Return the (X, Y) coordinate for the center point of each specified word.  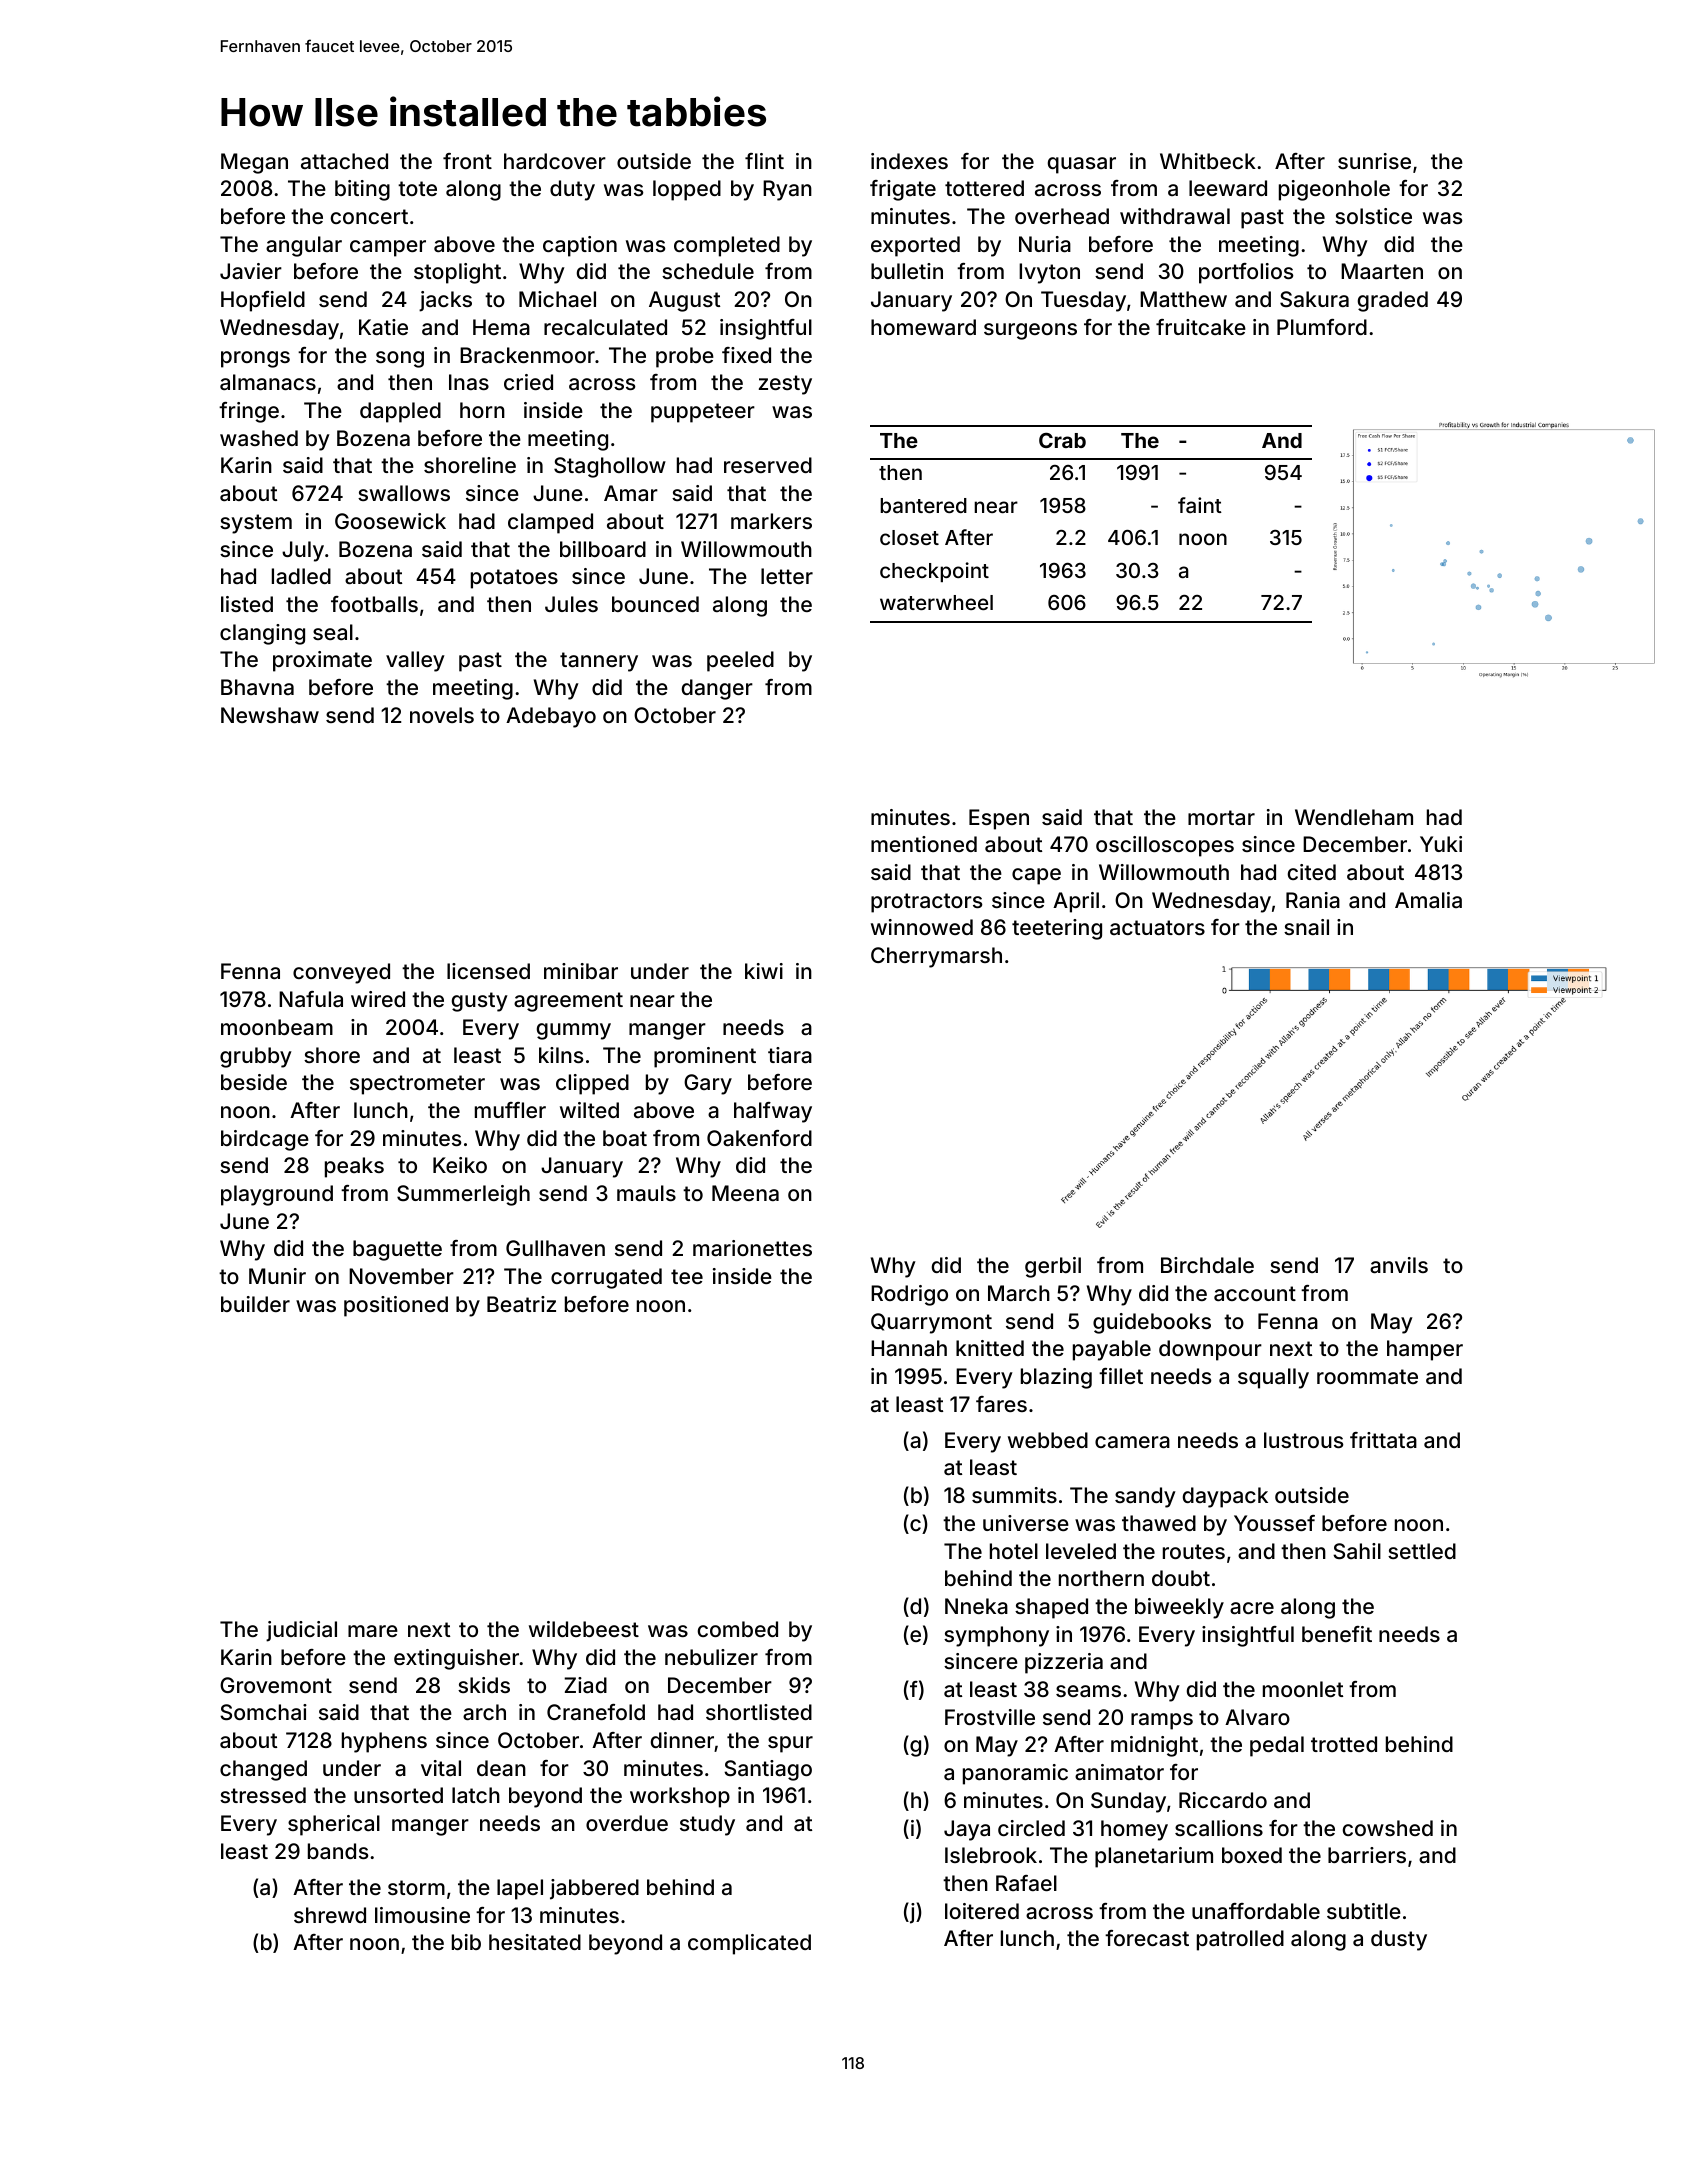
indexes (909, 161)
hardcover (555, 161)
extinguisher (456, 1659)
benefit (1337, 1634)
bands (338, 1851)
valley (415, 661)
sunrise (1374, 161)
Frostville (990, 1717)
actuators (1157, 927)
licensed (488, 971)
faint (1200, 505)
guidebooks (1152, 1323)
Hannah (909, 1348)
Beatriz (521, 1304)
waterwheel (936, 602)
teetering (1057, 929)
